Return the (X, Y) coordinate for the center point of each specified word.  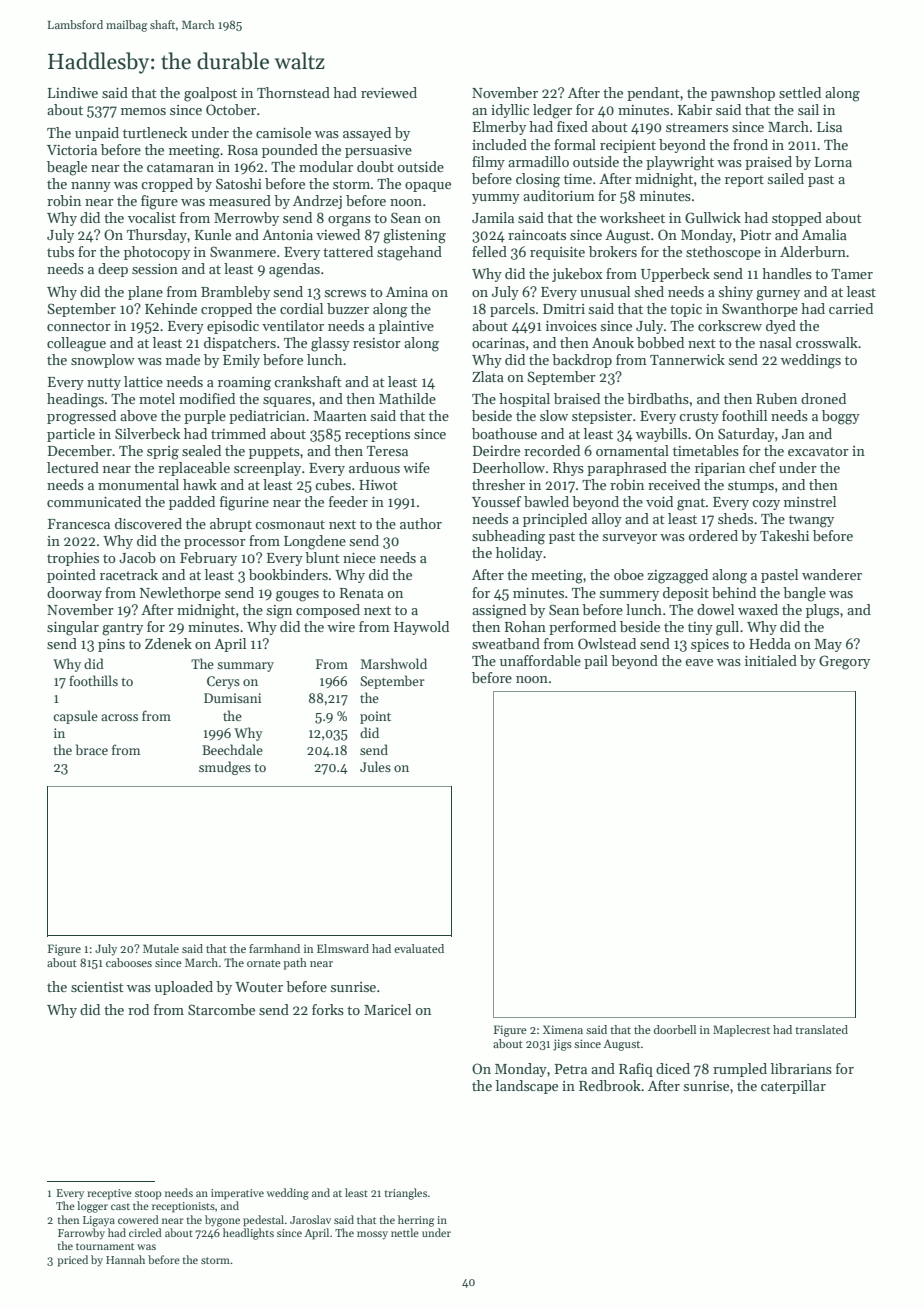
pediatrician (267, 417)
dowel (715, 609)
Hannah (125, 1259)
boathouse (504, 433)
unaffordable (540, 660)
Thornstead (293, 92)
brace (92, 749)
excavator (818, 451)
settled (800, 92)
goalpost (210, 94)
